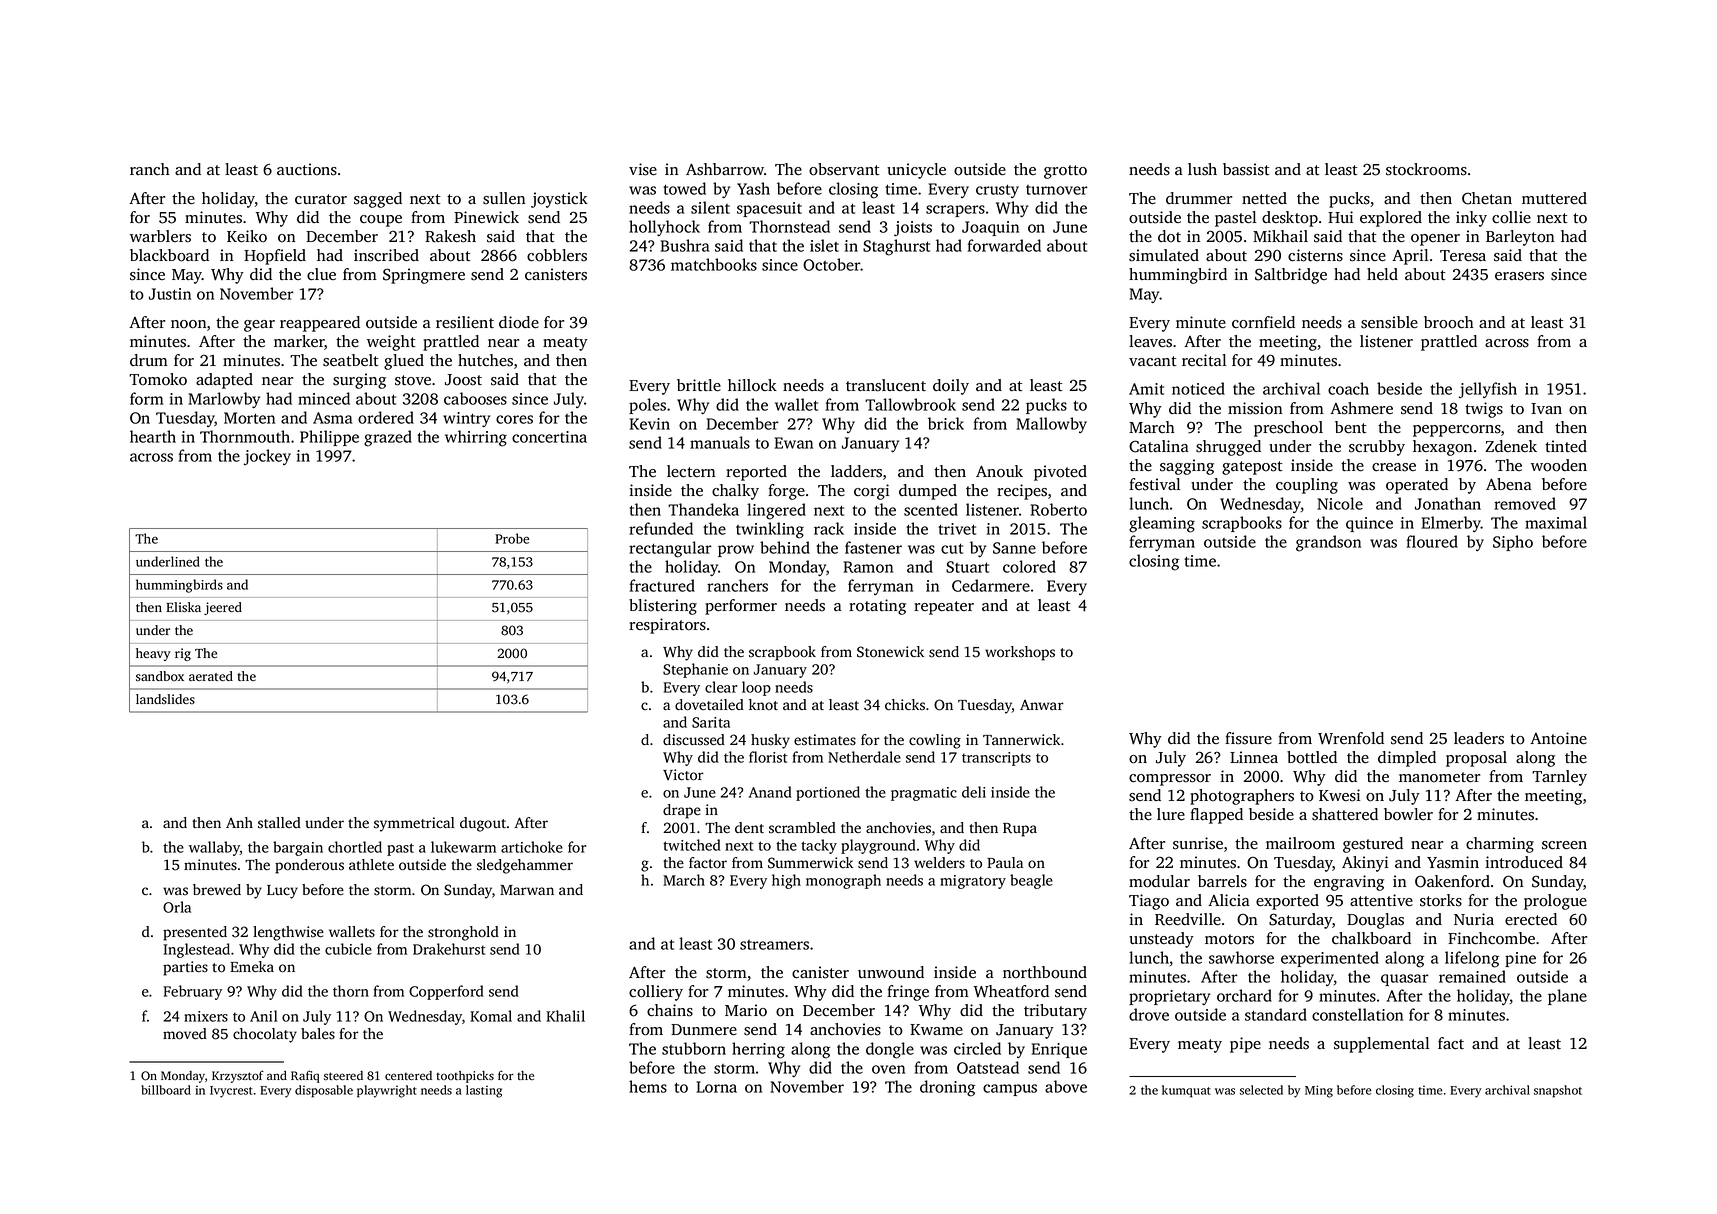 The image size is (1717, 1214). What do you see at coordinates (1202, 169) in the screenshot?
I see `lush` at bounding box center [1202, 169].
